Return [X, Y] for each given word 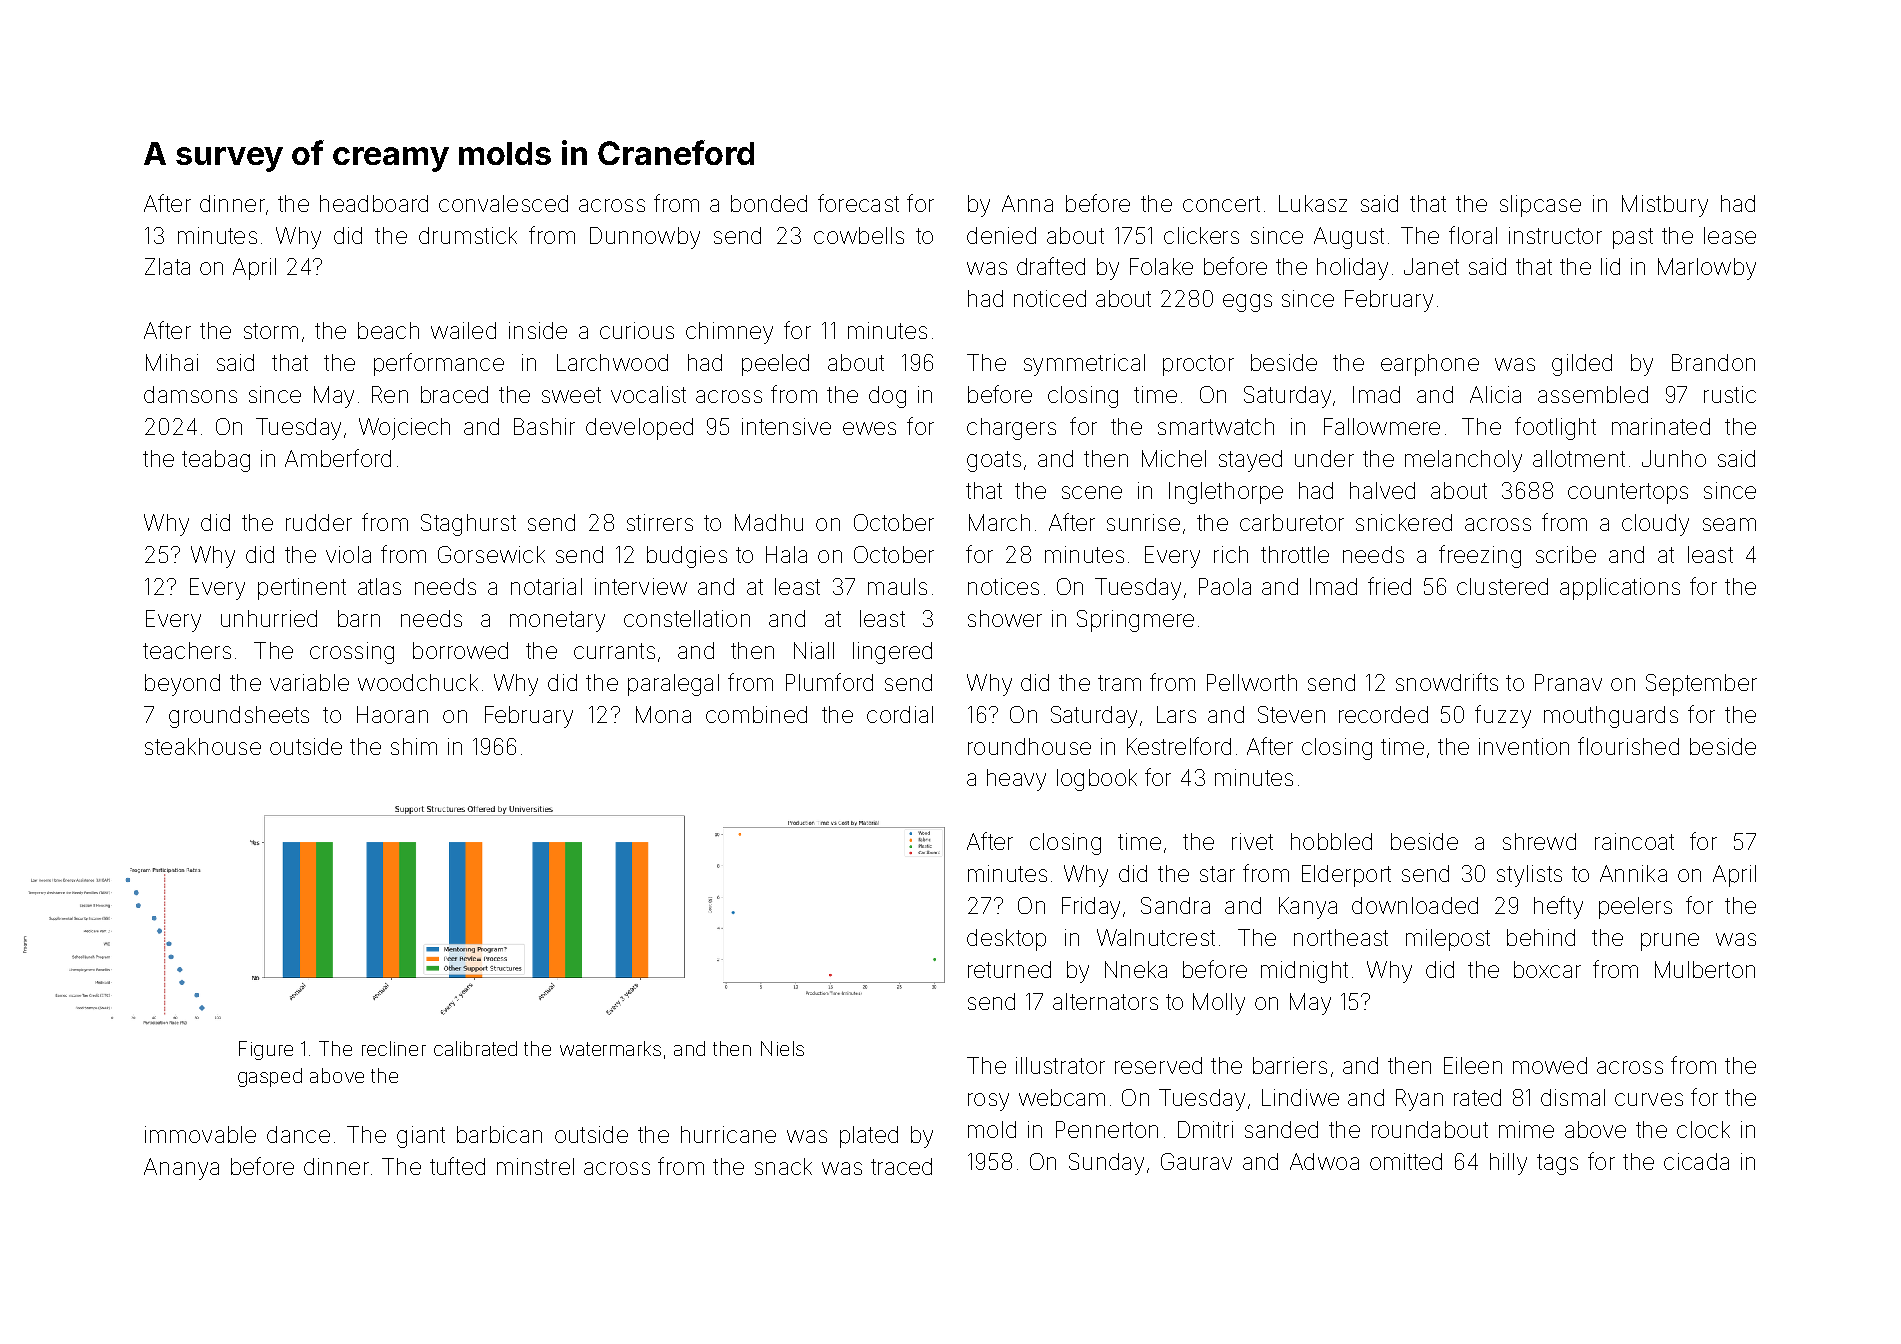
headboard [374, 203]
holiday [1352, 269]
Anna [1027, 203]
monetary [557, 621]
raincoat [1634, 841]
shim [414, 746]
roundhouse [1029, 746]
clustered [1502, 586]
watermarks [610, 1048]
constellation [687, 618]
